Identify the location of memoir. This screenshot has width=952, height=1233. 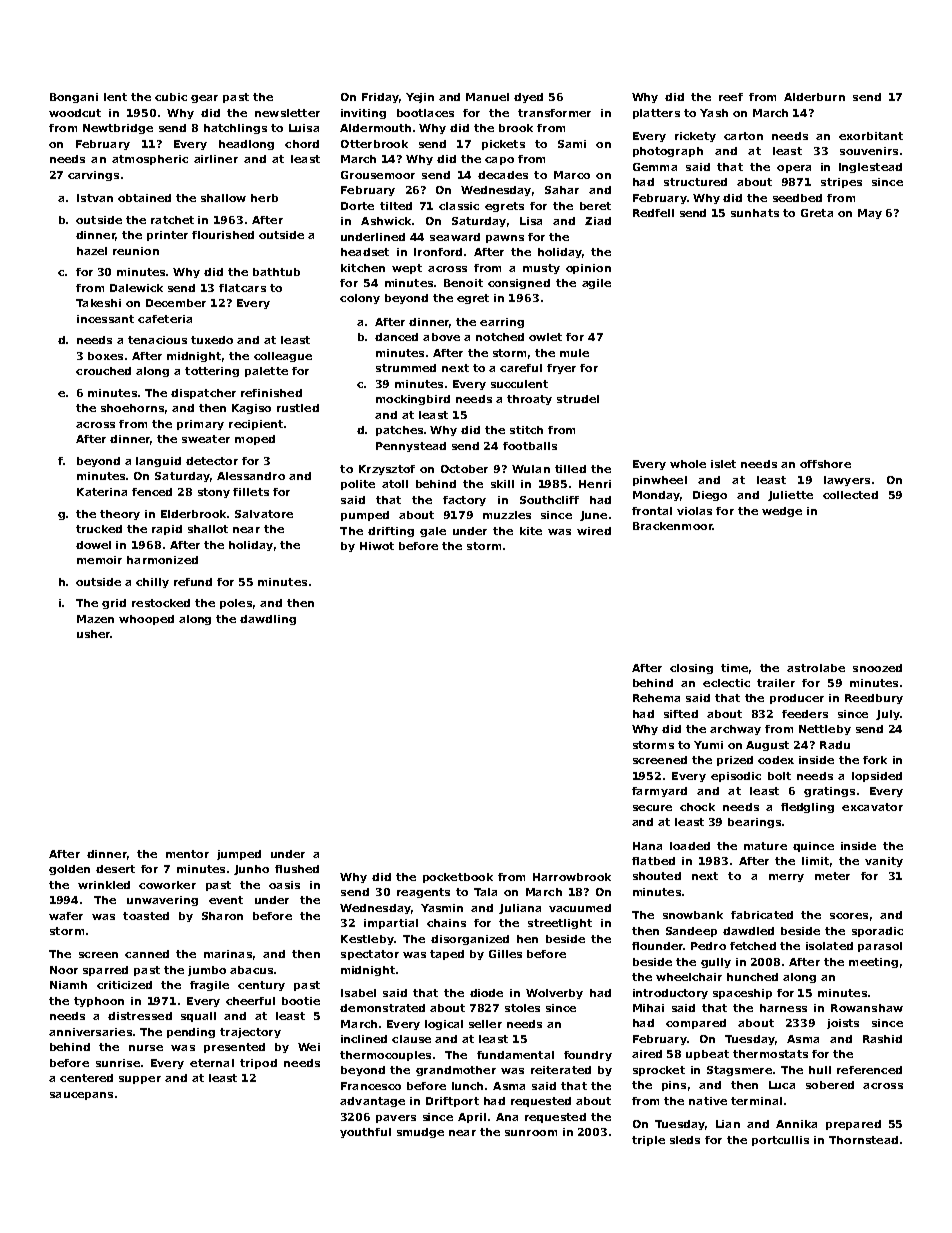
(99, 560).
